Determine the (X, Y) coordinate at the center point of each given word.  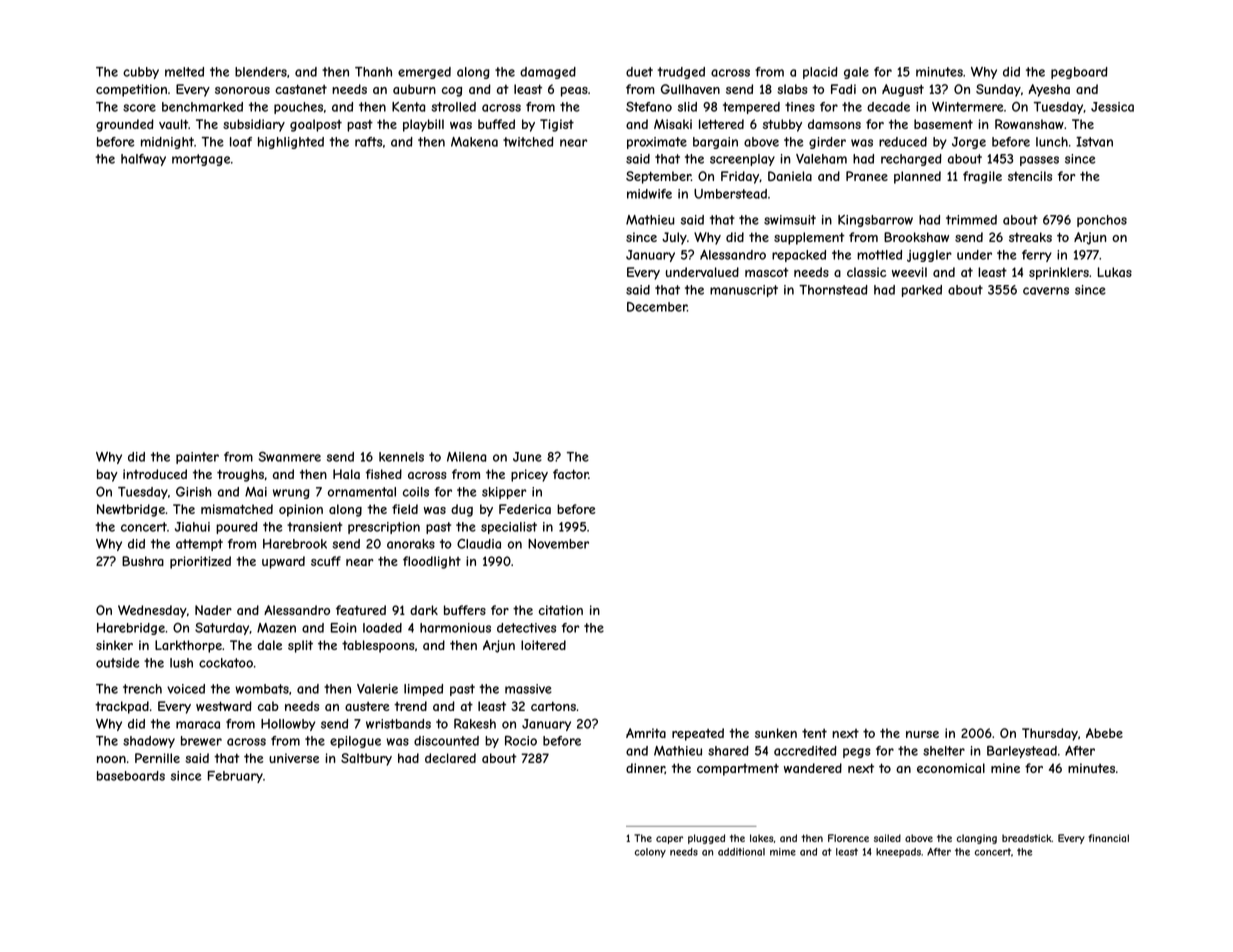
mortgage (201, 160)
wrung (291, 494)
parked (922, 291)
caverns (1046, 291)
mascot (767, 272)
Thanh (373, 72)
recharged (911, 160)
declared (450, 758)
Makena (474, 142)
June (527, 457)
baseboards (131, 776)
